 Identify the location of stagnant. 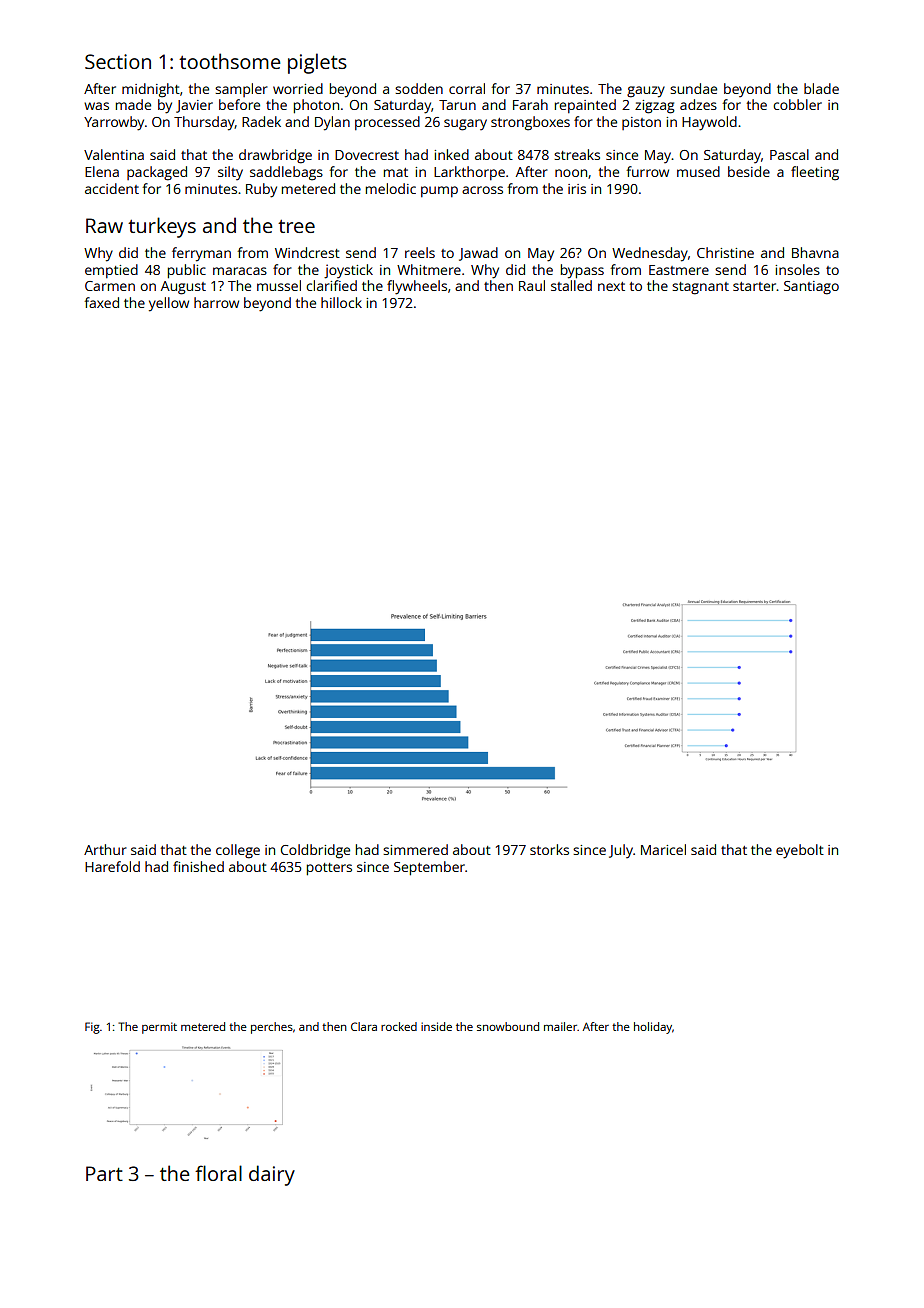
(700, 288).
